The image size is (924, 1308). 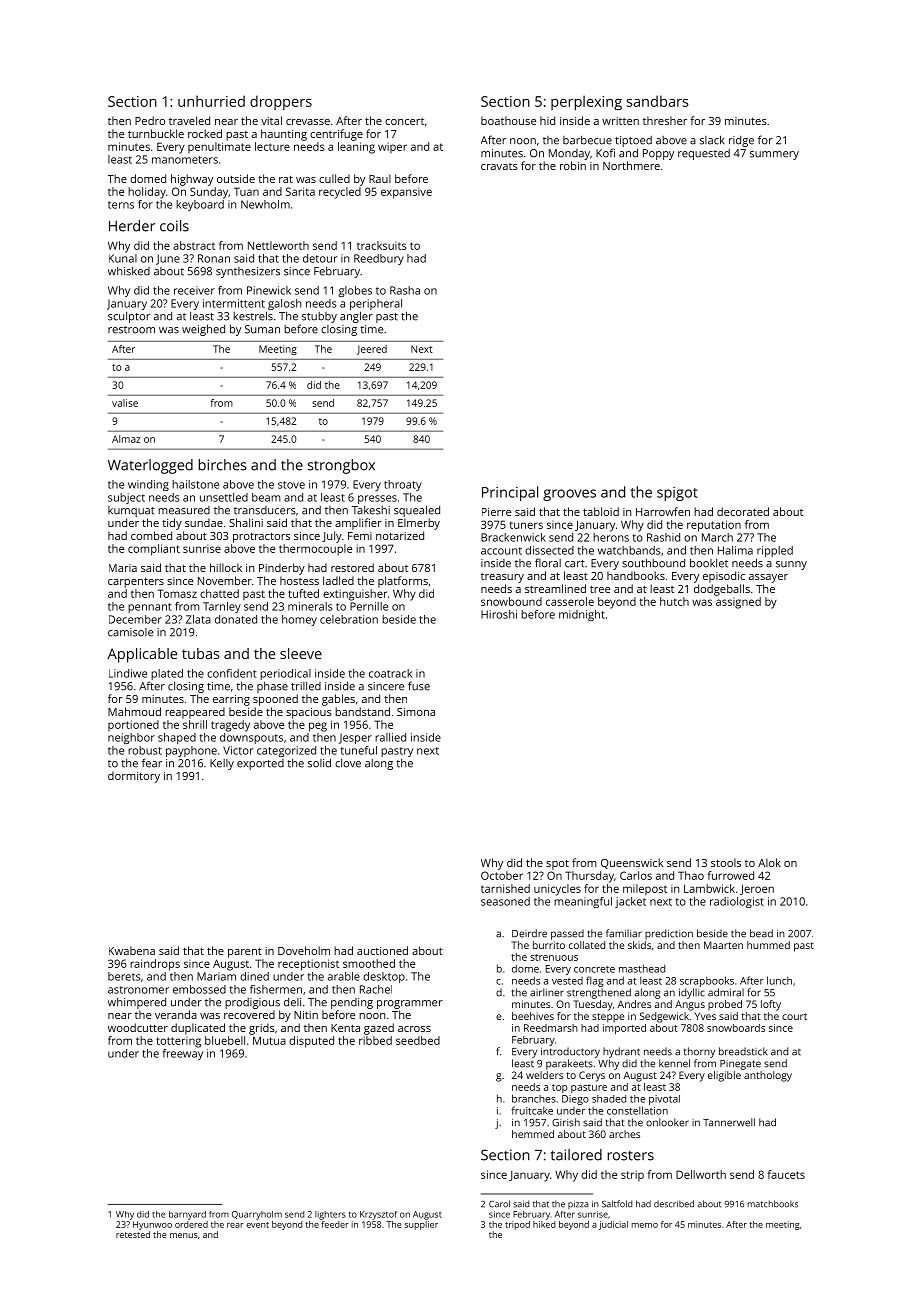 I want to click on menus, so click(x=184, y=1235).
